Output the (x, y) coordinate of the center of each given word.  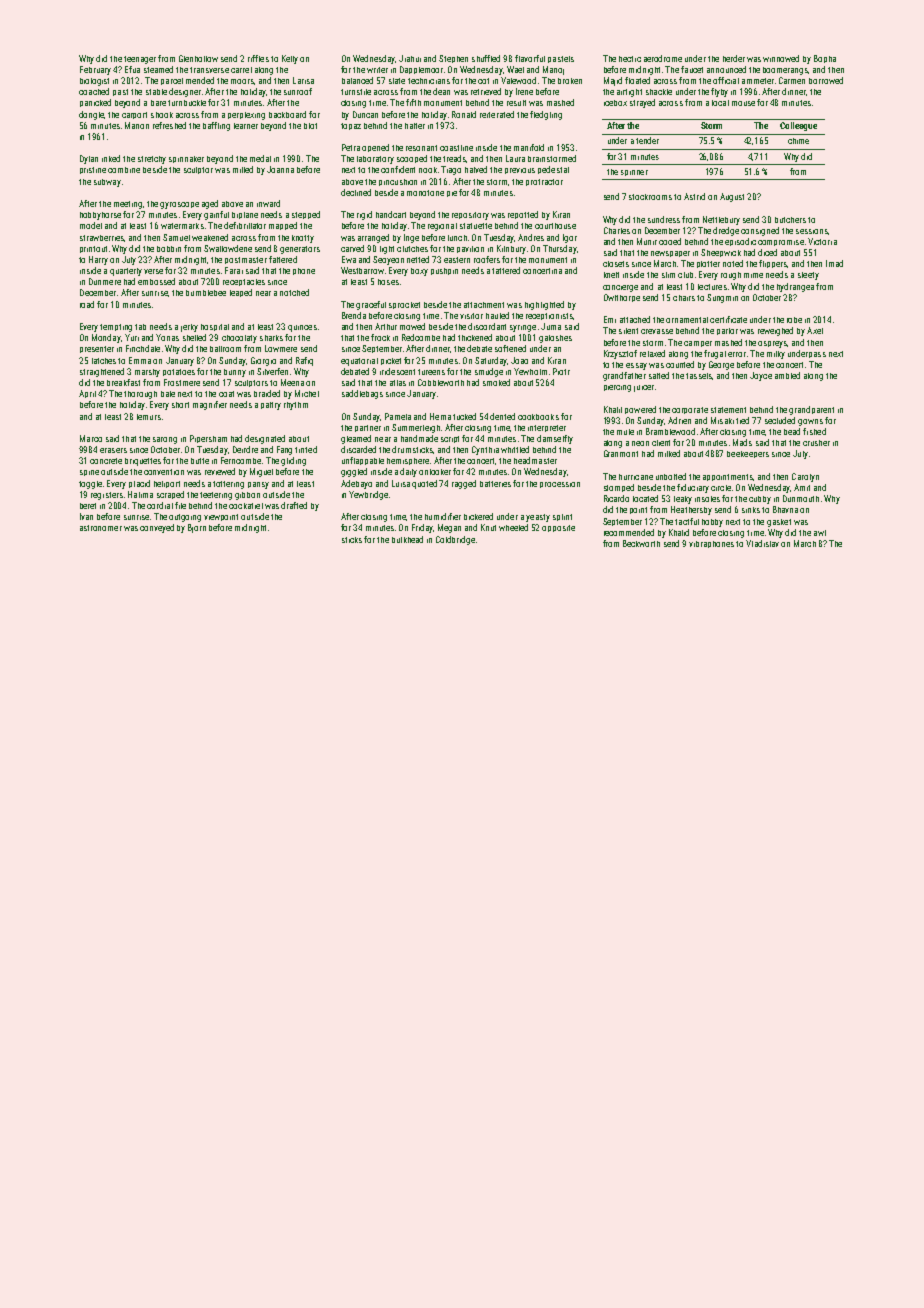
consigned (760, 231)
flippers (773, 264)
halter (415, 126)
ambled (787, 375)
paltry (271, 406)
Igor (570, 238)
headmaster (535, 460)
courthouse (555, 226)
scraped (170, 495)
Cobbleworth (441, 382)
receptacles (244, 282)
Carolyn (805, 477)
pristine (93, 170)
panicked (95, 103)
